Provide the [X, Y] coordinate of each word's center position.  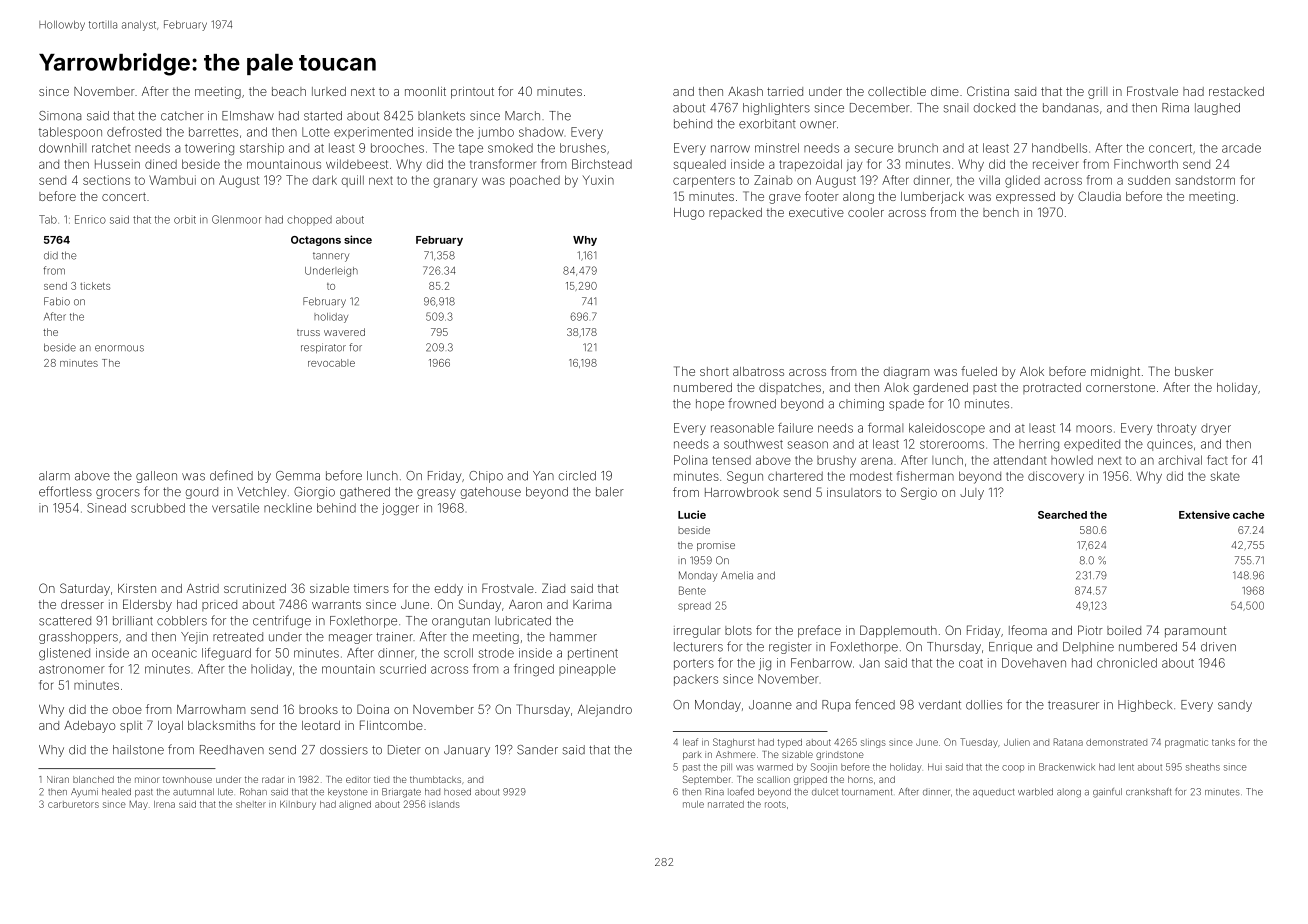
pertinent [593, 654]
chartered [795, 476]
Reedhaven [232, 750]
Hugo [689, 214]
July [972, 494]
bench [1001, 212]
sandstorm [1205, 180]
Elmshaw [248, 116]
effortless [65, 491]
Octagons [316, 241]
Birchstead [602, 164]
